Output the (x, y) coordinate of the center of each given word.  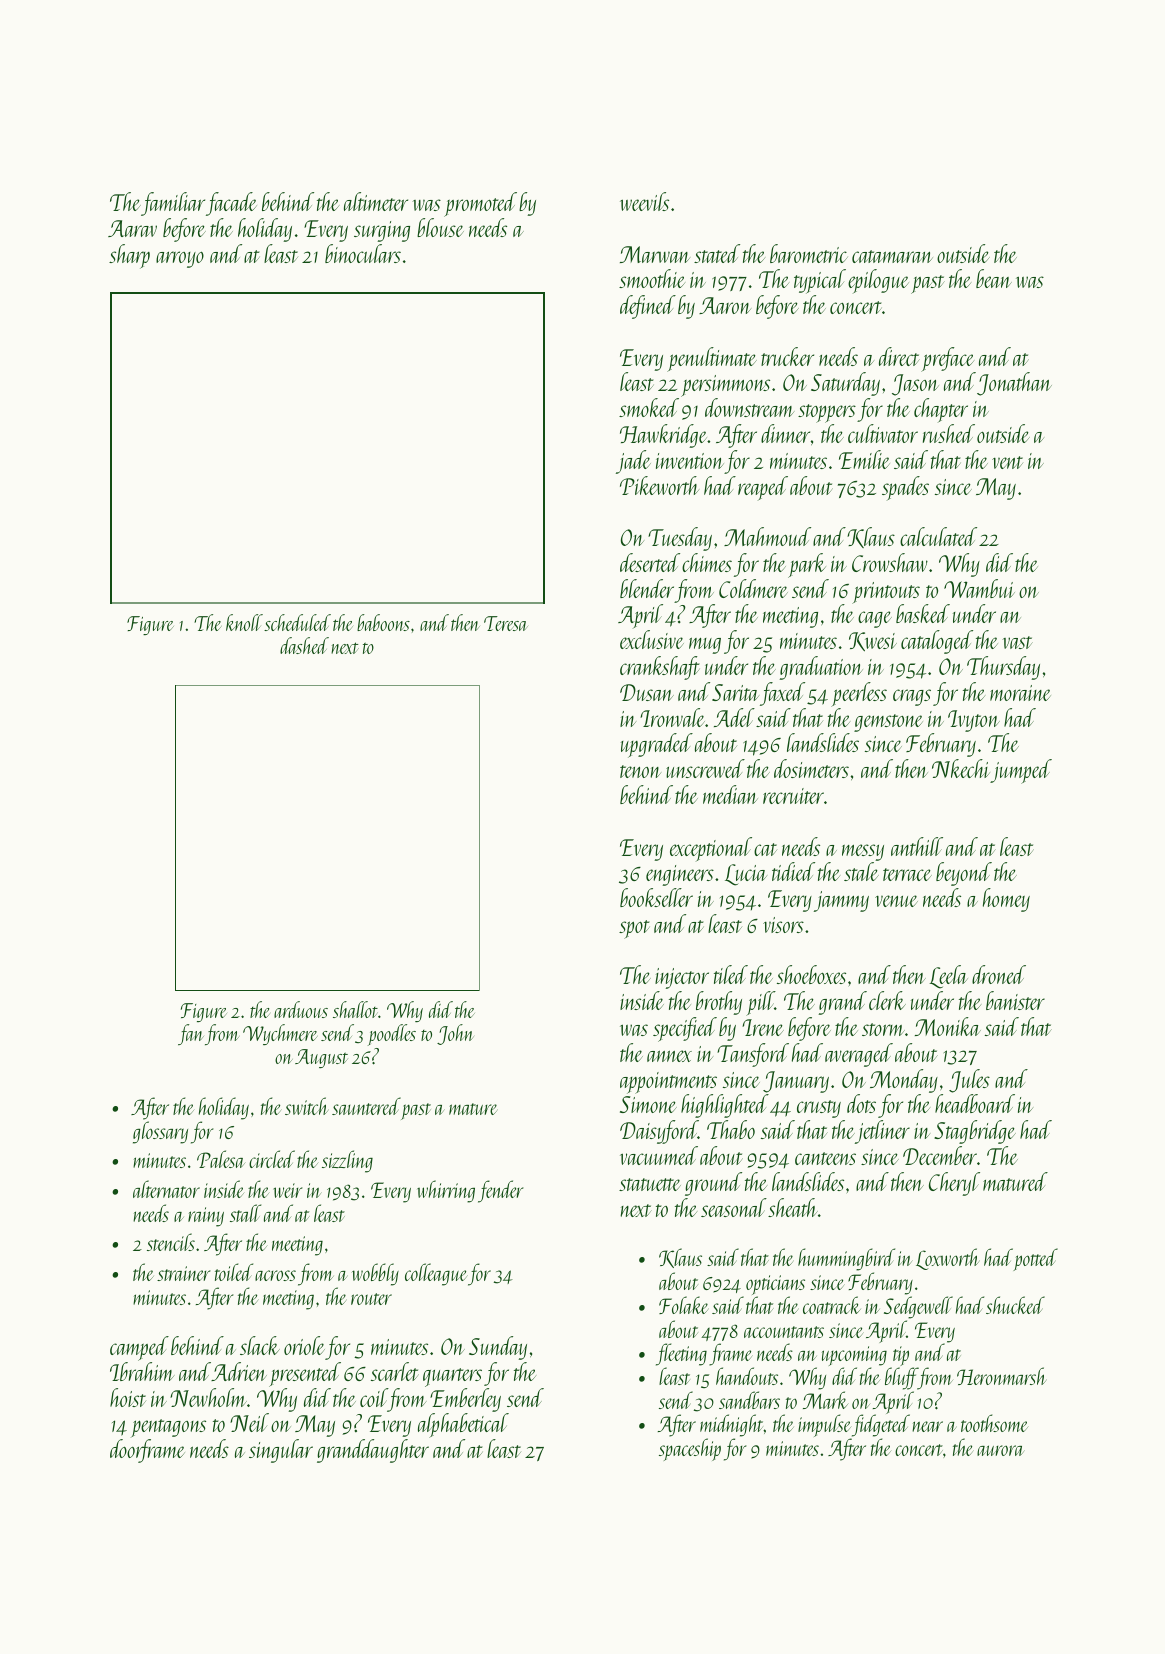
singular (281, 1451)
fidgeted (881, 1426)
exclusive (652, 639)
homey (1006, 900)
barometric (809, 253)
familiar (173, 204)
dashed (304, 645)
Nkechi (961, 768)
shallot (355, 1009)
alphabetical (463, 1425)
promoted (480, 204)
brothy (719, 1003)
